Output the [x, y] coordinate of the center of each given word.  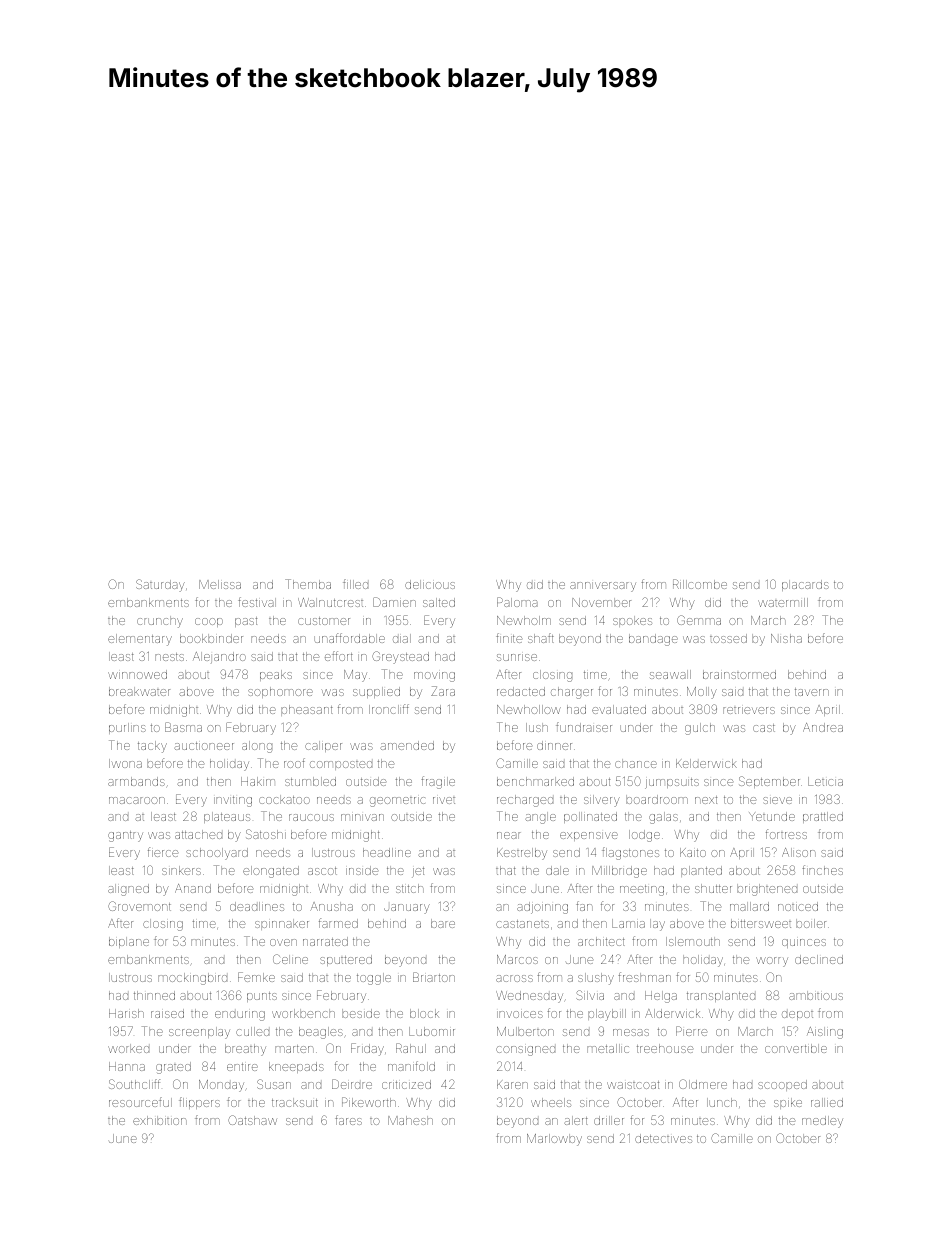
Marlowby [554, 1140]
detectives [663, 1138]
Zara [443, 691]
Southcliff [134, 1084]
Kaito [693, 852]
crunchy [160, 622]
